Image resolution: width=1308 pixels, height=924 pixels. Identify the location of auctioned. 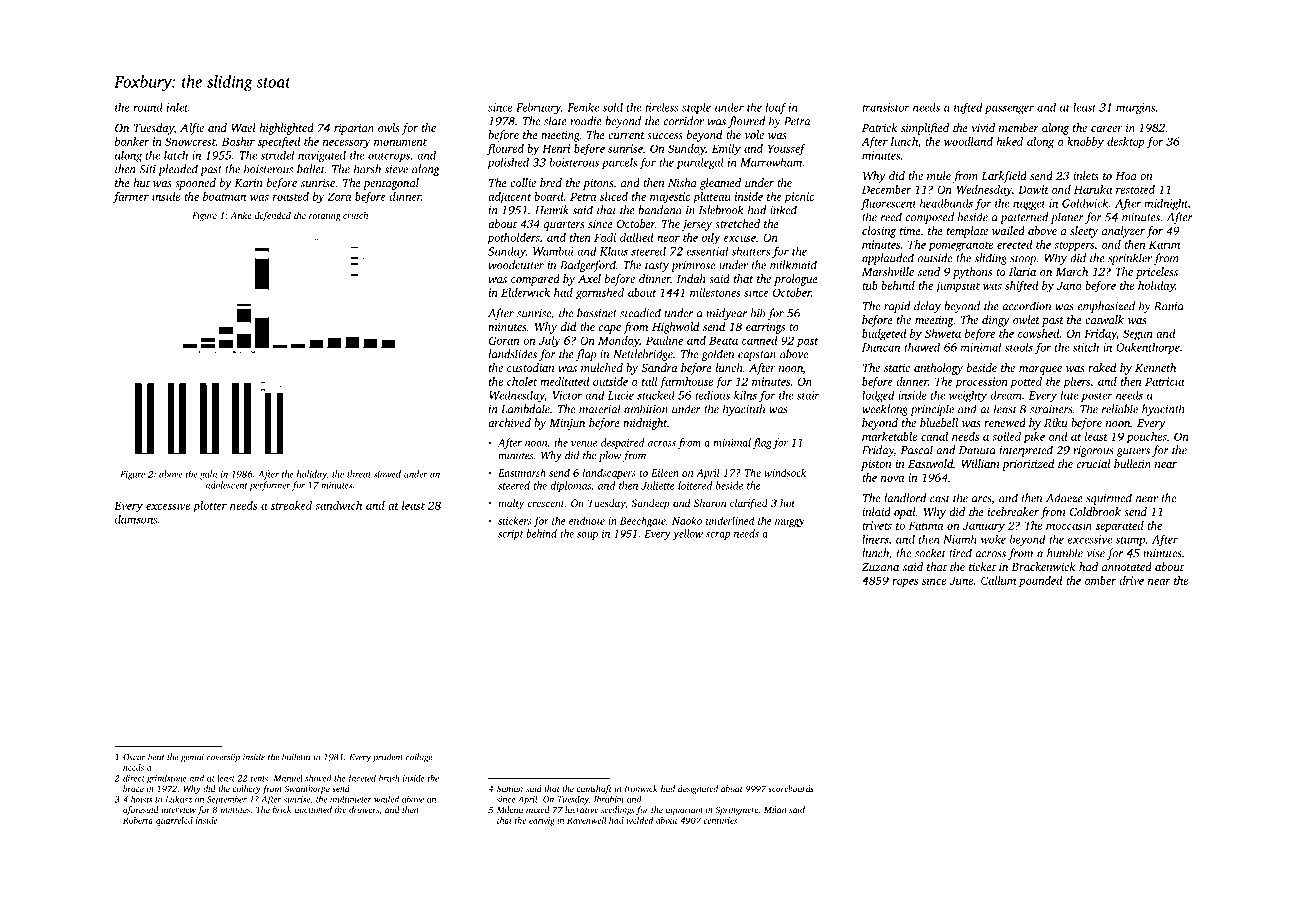
(313, 809).
